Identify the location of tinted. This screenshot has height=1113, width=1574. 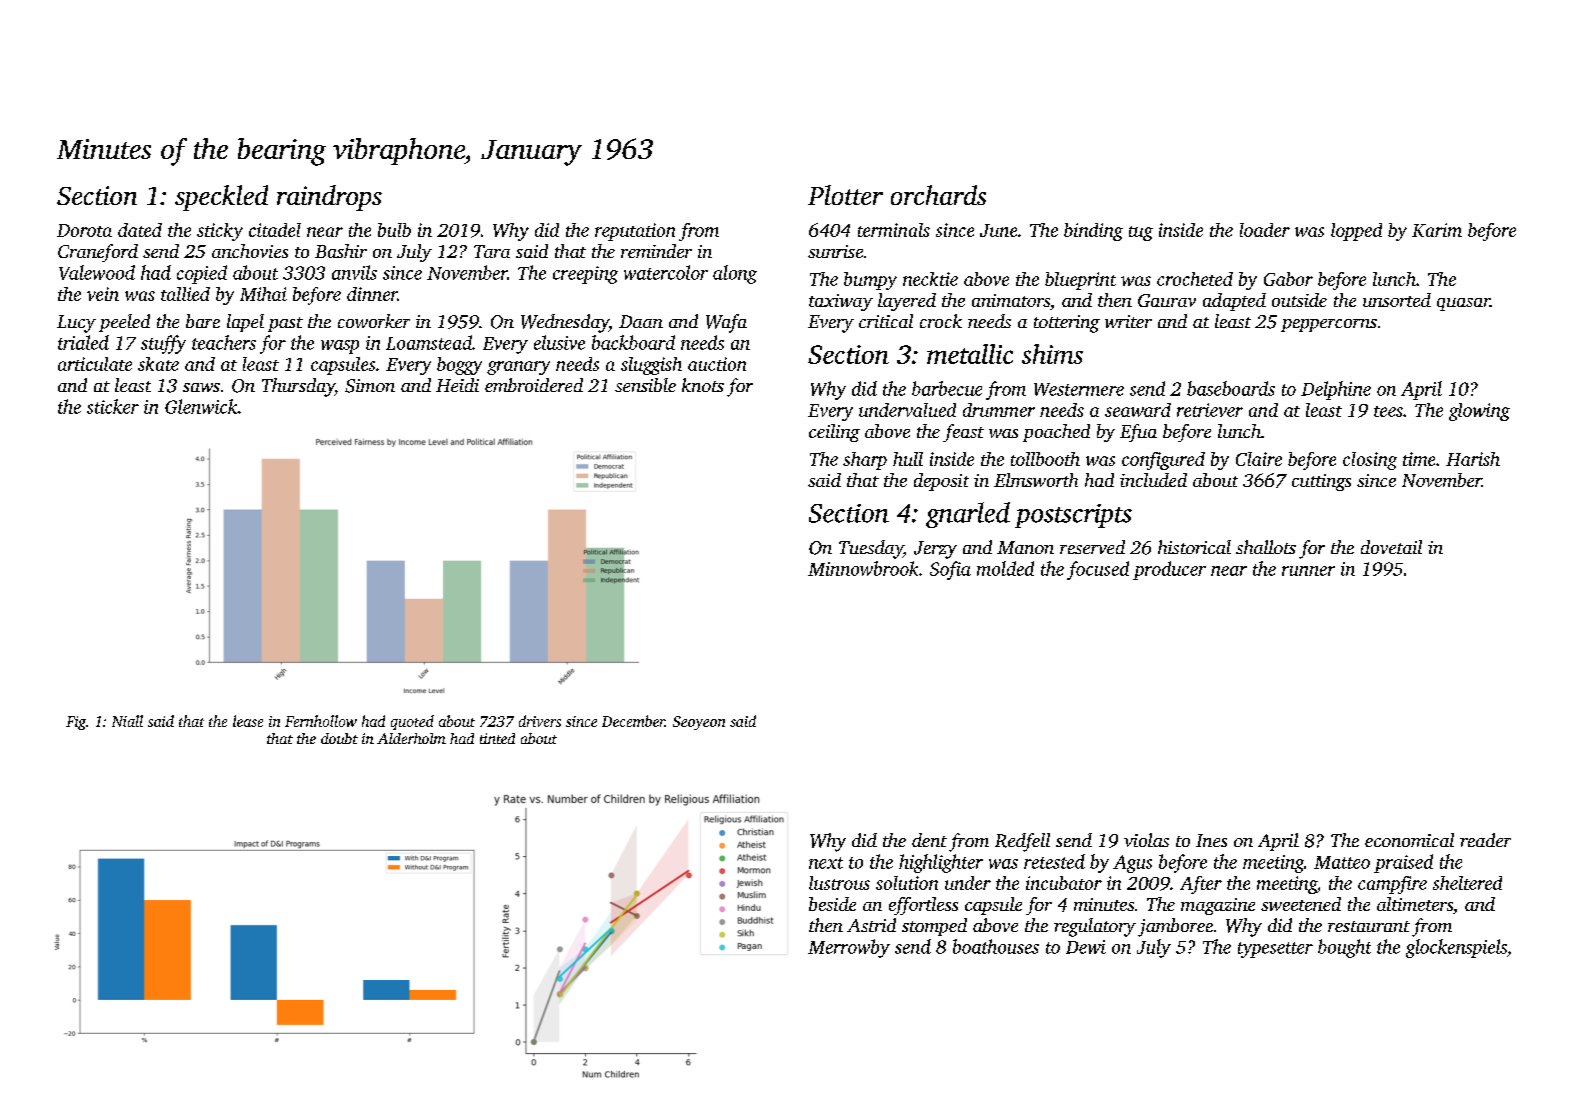
(497, 738).
